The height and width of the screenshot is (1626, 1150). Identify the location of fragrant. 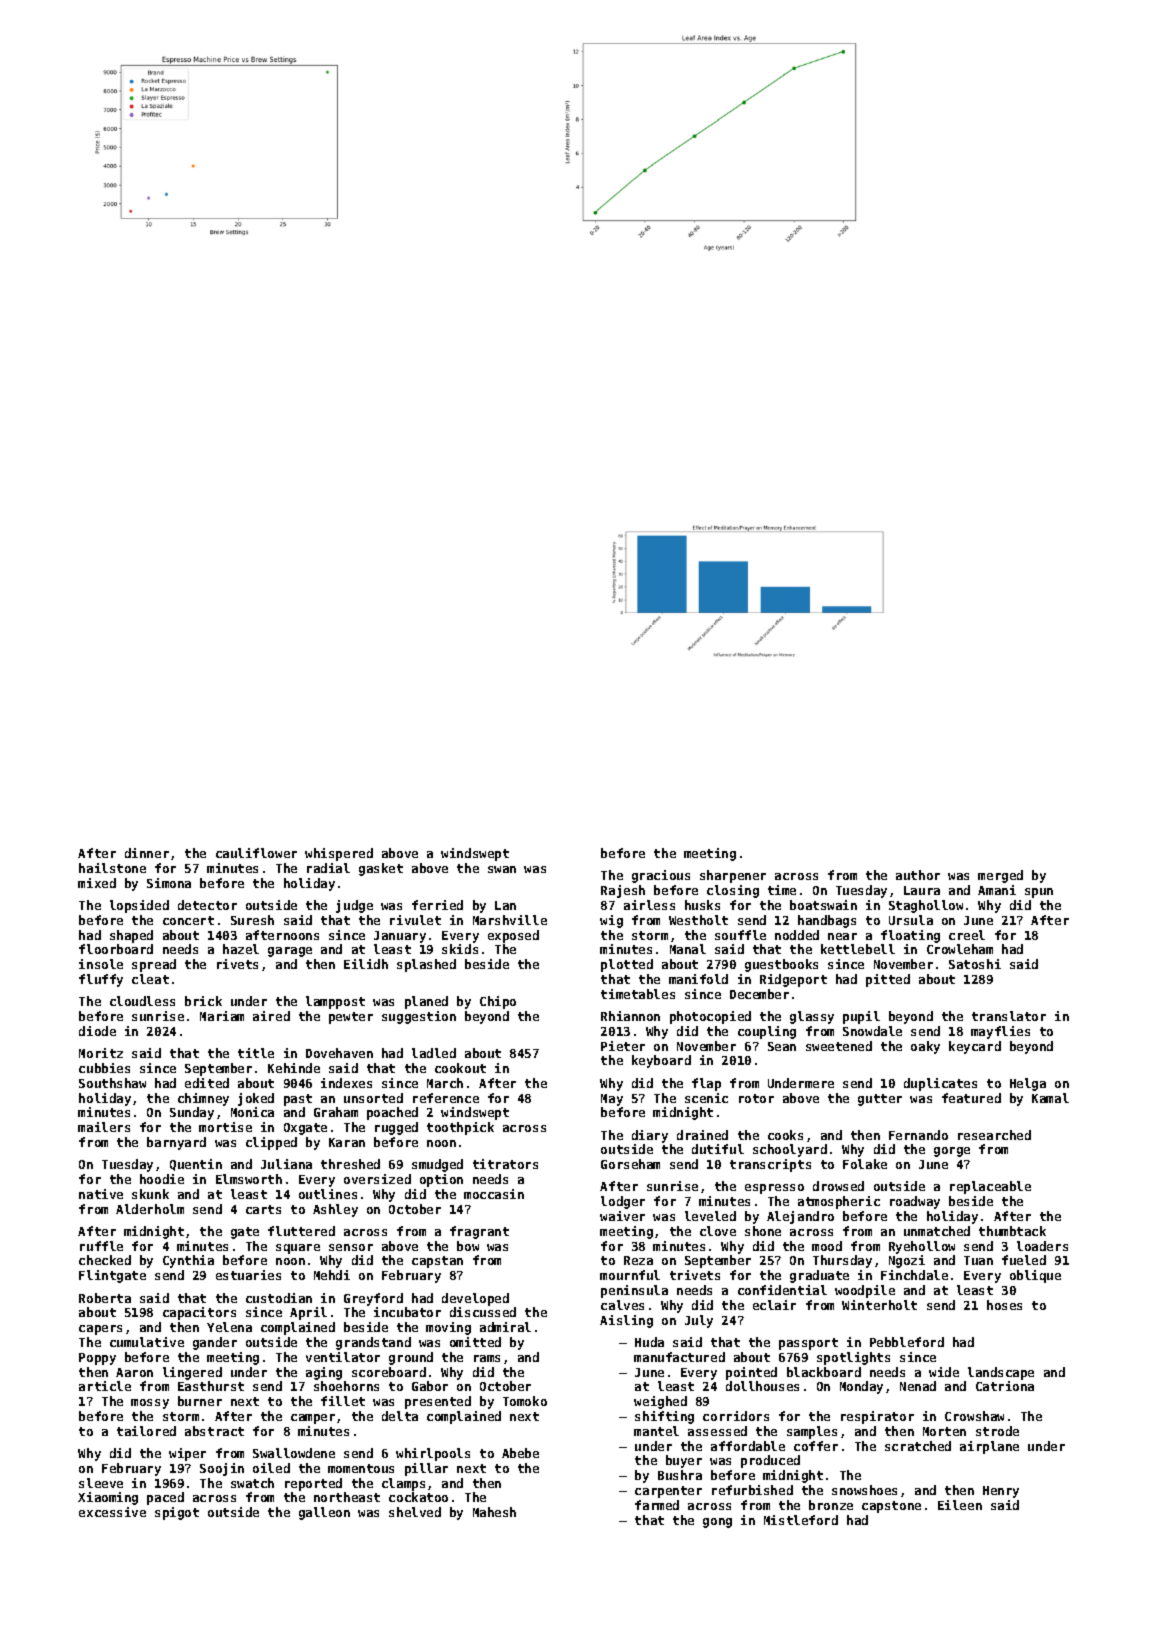
(479, 1232).
